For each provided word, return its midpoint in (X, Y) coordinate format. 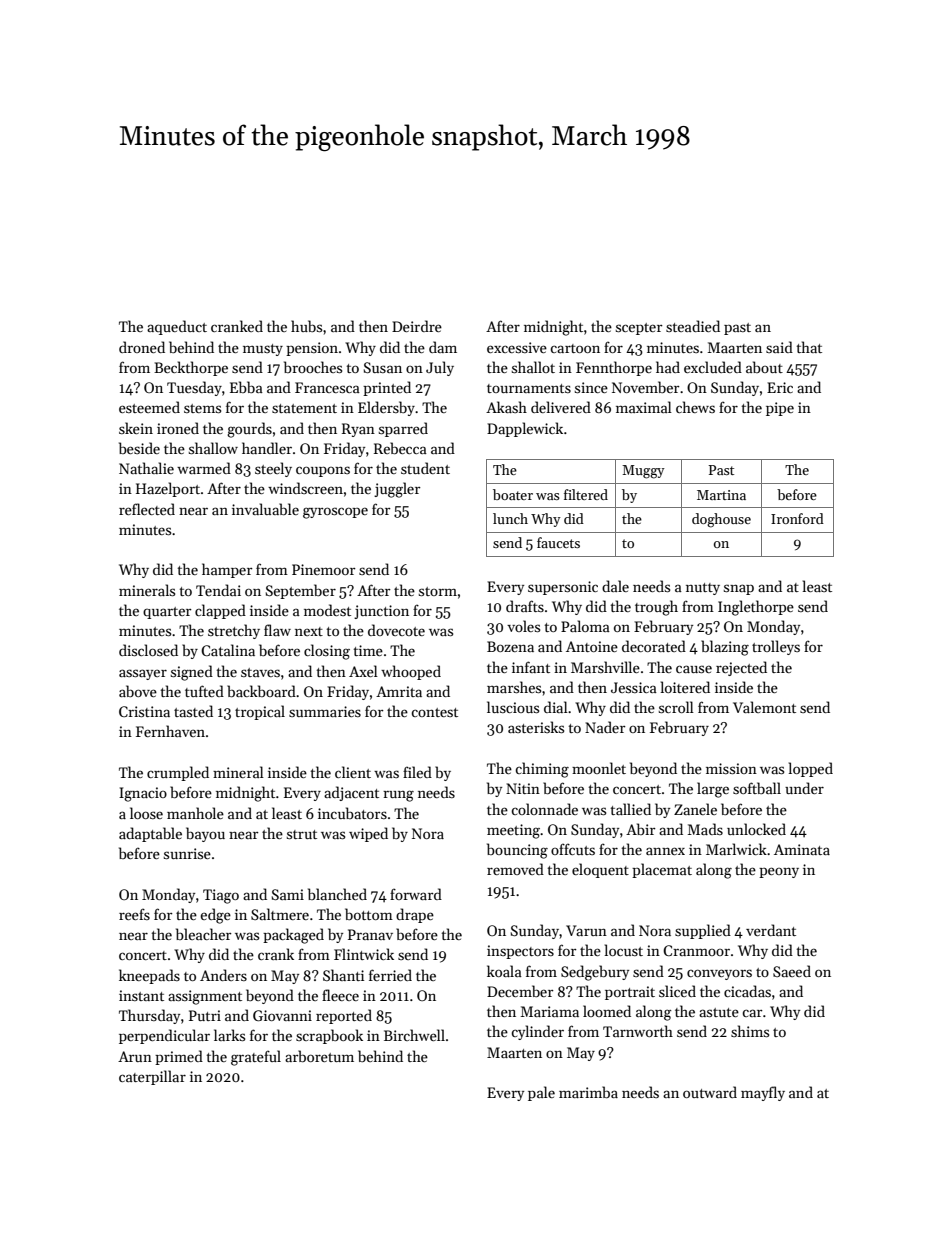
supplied (703, 931)
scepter (639, 329)
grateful (256, 1058)
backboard (261, 691)
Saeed (792, 971)
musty (263, 350)
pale (541, 1093)
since (591, 387)
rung (398, 796)
